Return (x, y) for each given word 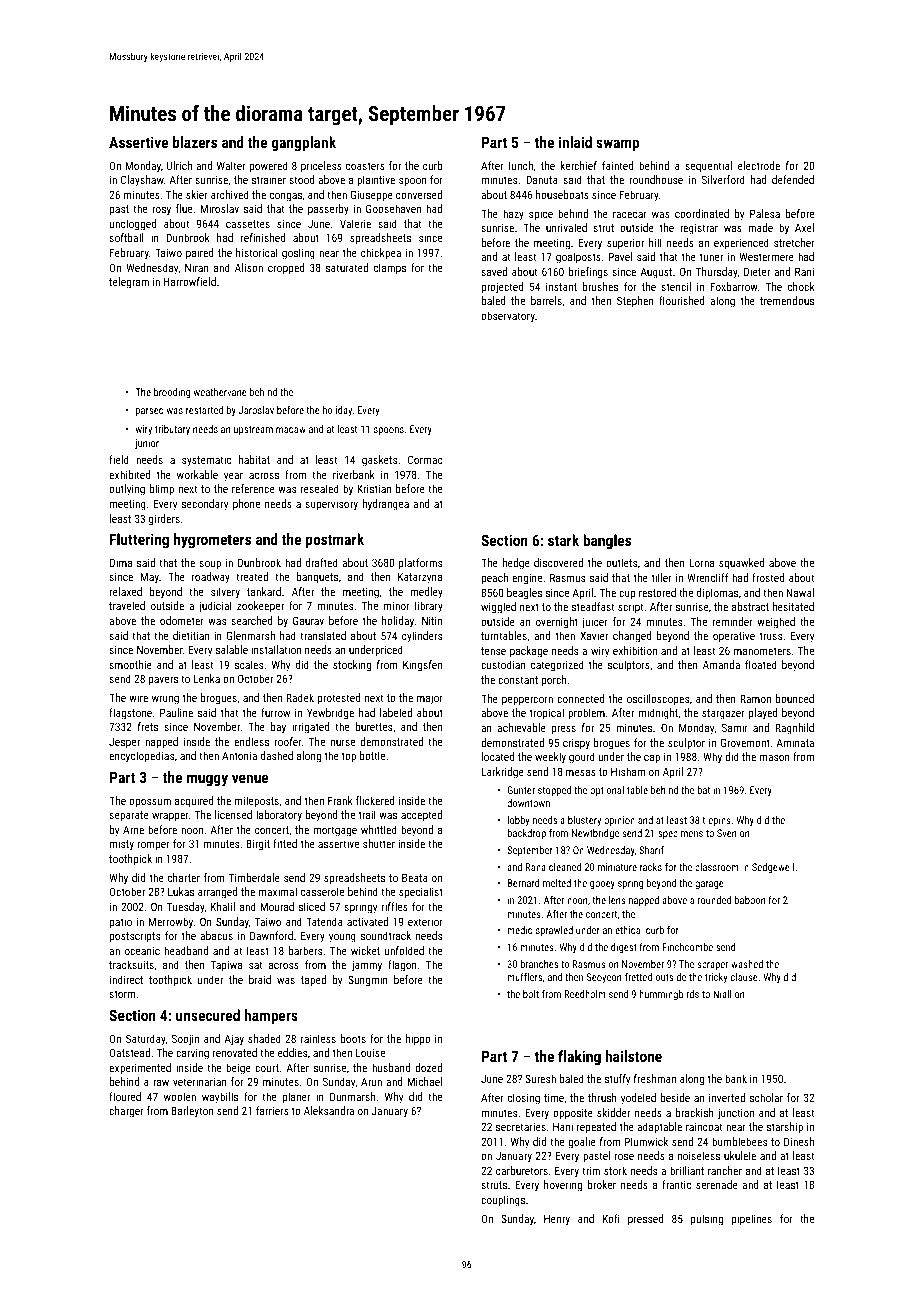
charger (126, 1112)
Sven (726, 833)
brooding (172, 393)
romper (154, 846)
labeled (396, 712)
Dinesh (799, 1141)
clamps (390, 269)
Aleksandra (329, 1110)
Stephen (635, 302)
